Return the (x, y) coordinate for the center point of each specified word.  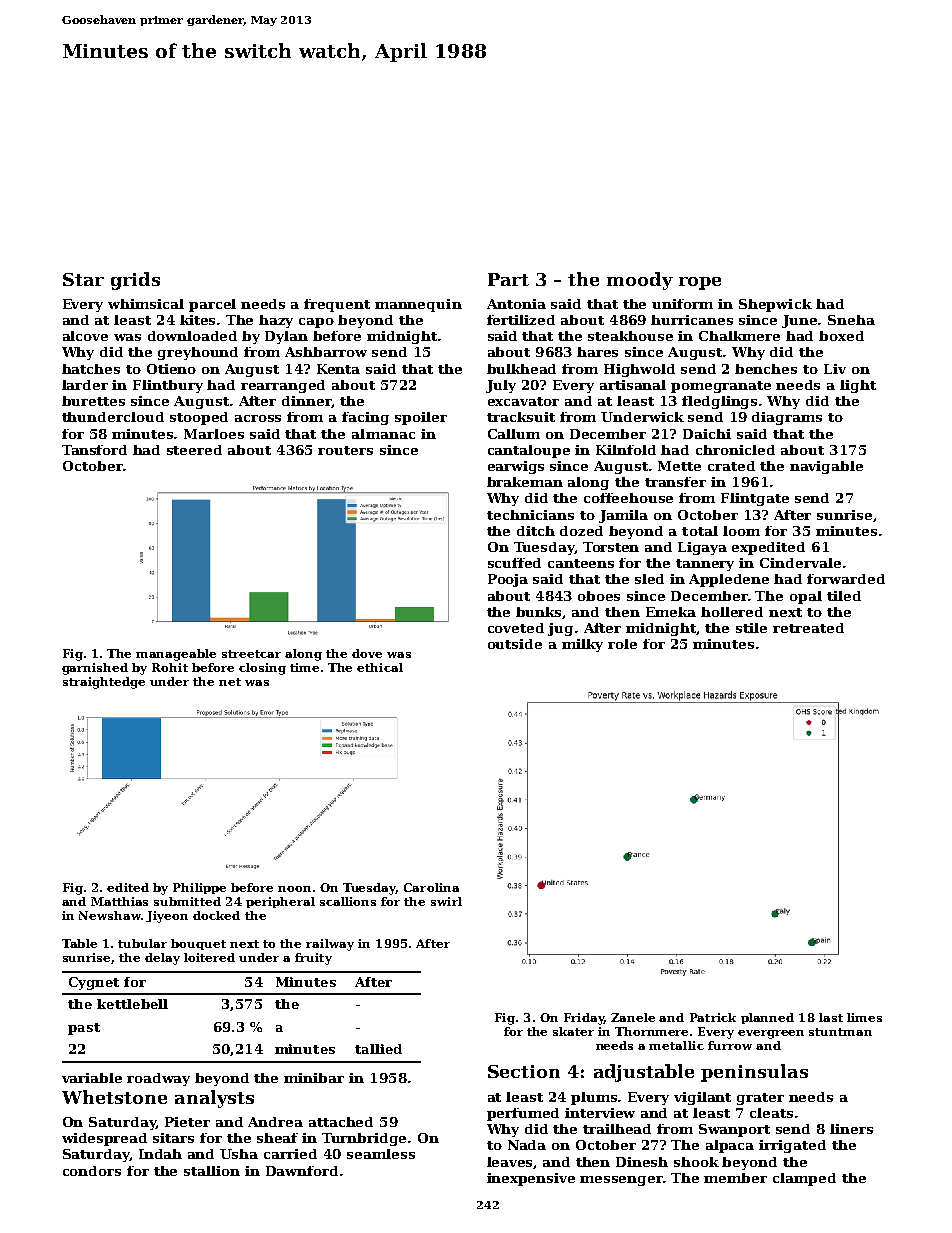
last (831, 1017)
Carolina (431, 887)
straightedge (104, 683)
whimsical (146, 304)
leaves (510, 1163)
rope (700, 283)
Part (508, 279)
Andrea (275, 1122)
